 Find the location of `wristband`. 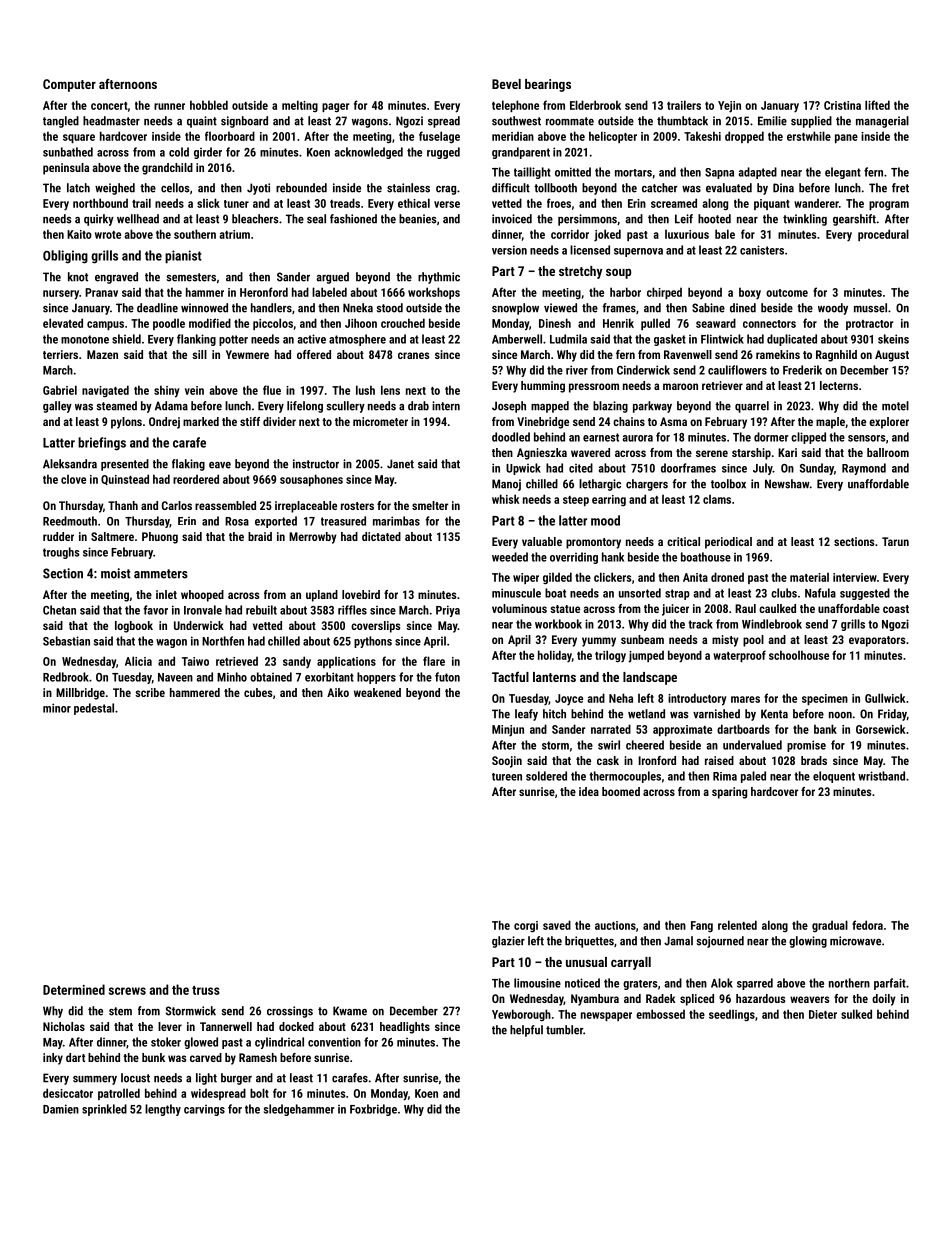

wristband is located at coordinates (881, 776).
